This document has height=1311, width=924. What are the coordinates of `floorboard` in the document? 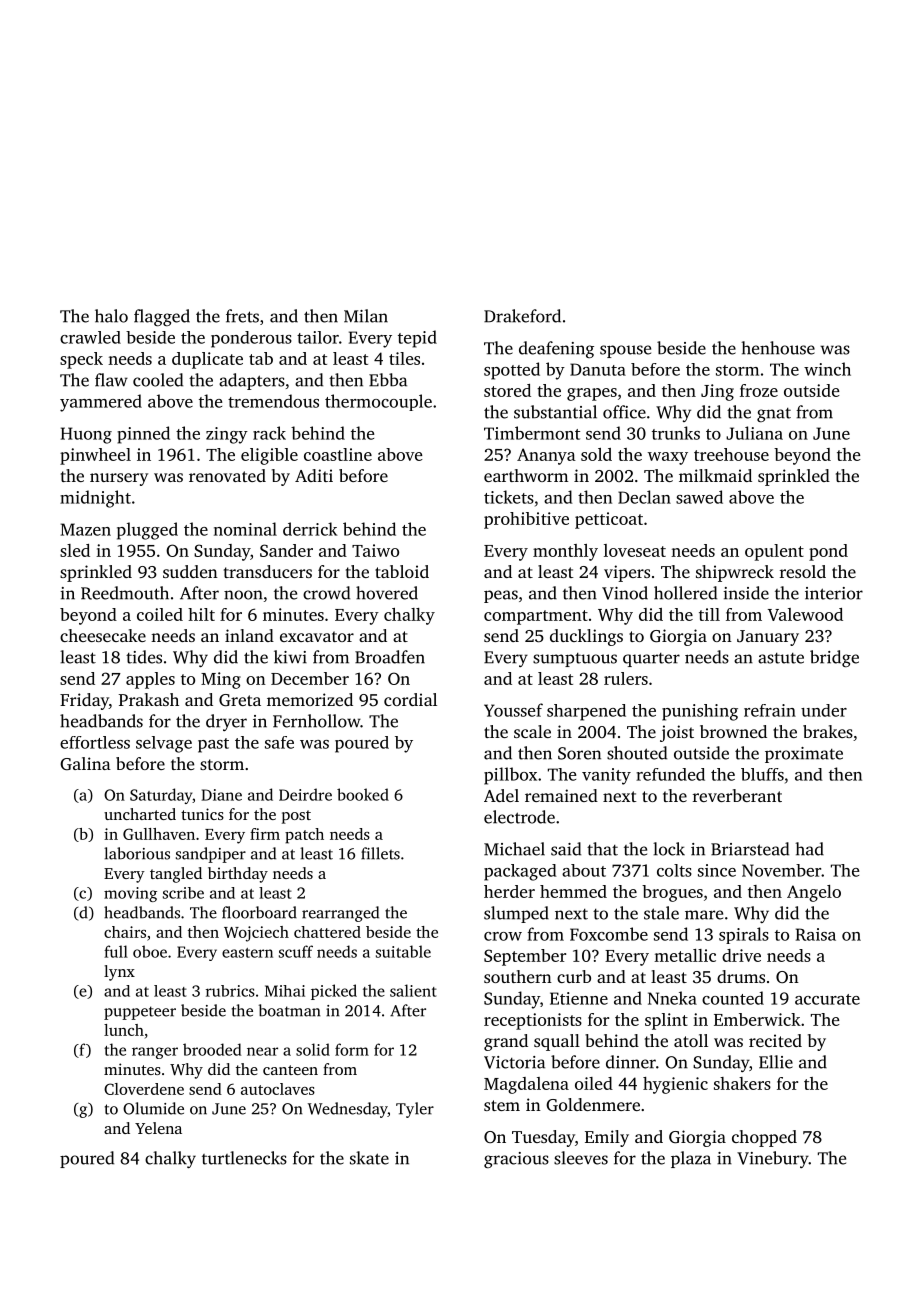 It's located at (259, 912).
